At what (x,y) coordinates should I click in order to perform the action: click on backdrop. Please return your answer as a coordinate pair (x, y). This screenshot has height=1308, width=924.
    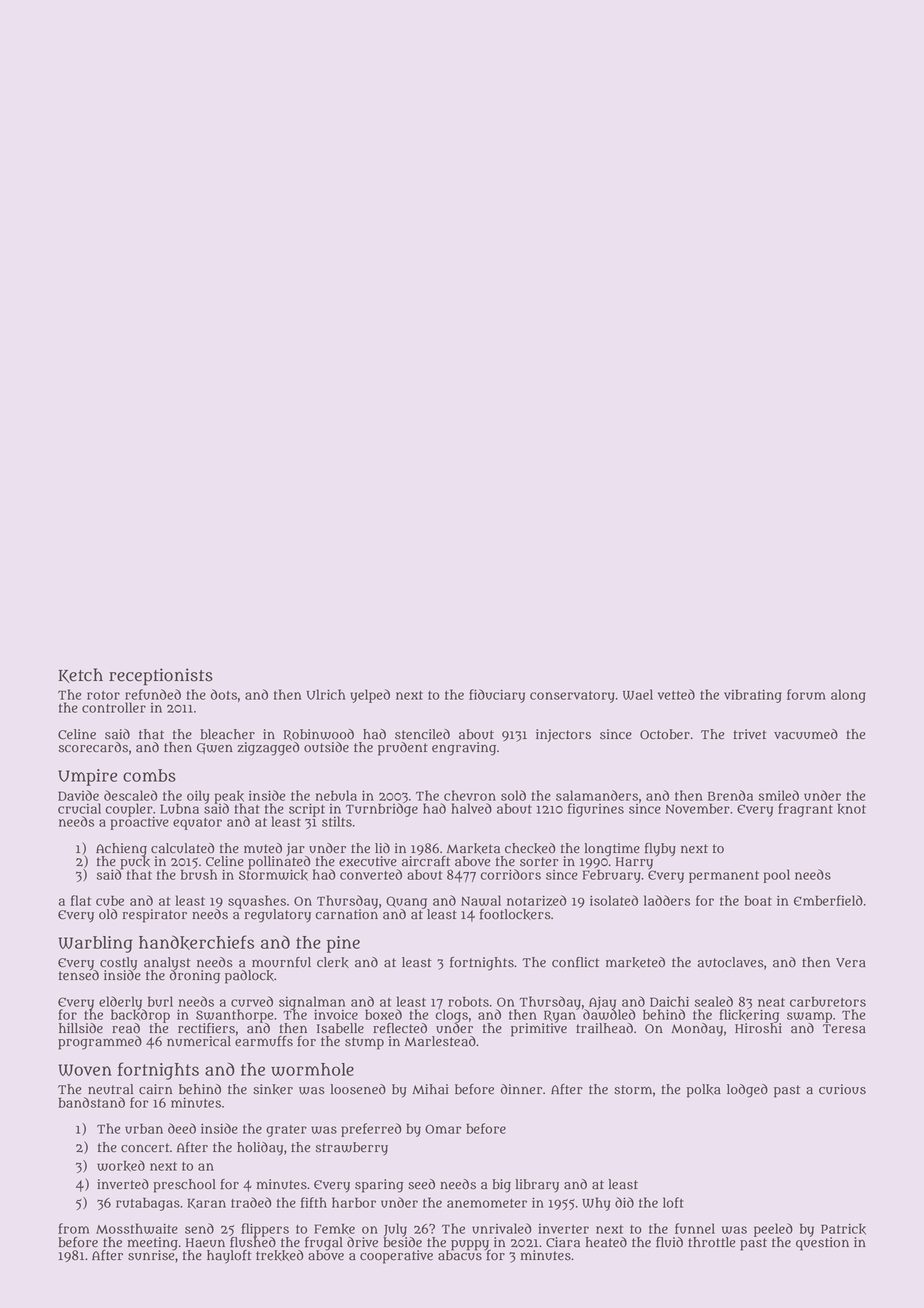
    Looking at the image, I should click on (140, 1016).
